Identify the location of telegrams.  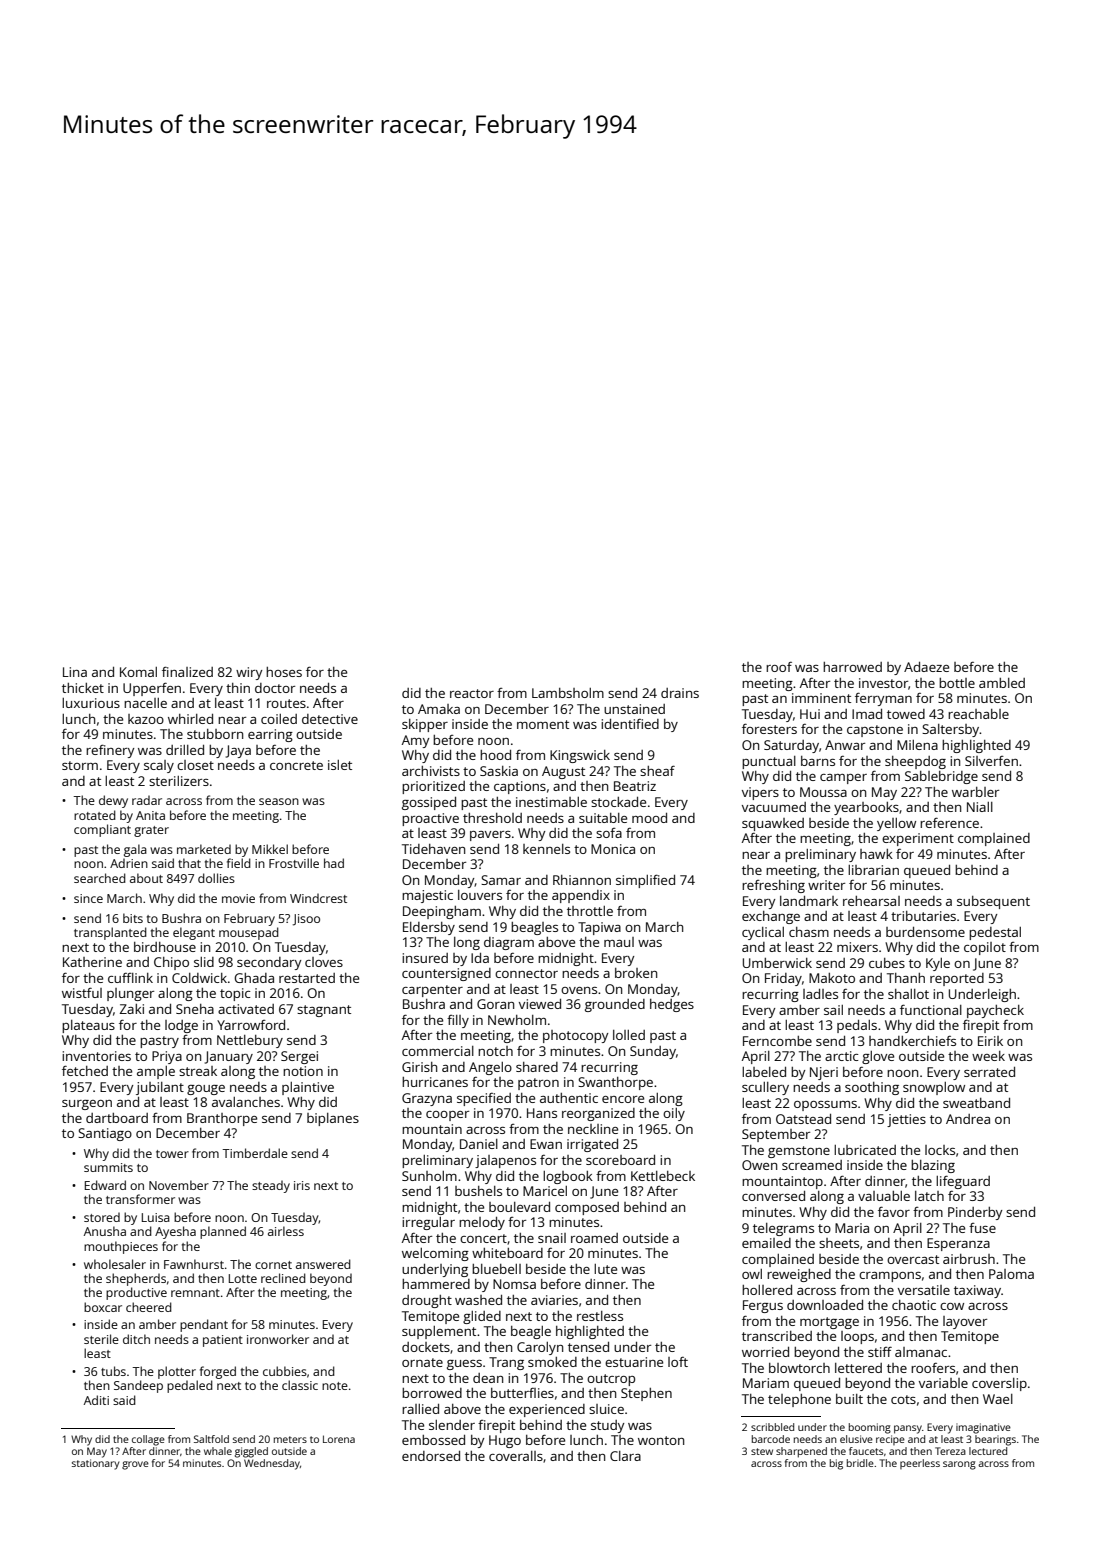
(783, 1229).
